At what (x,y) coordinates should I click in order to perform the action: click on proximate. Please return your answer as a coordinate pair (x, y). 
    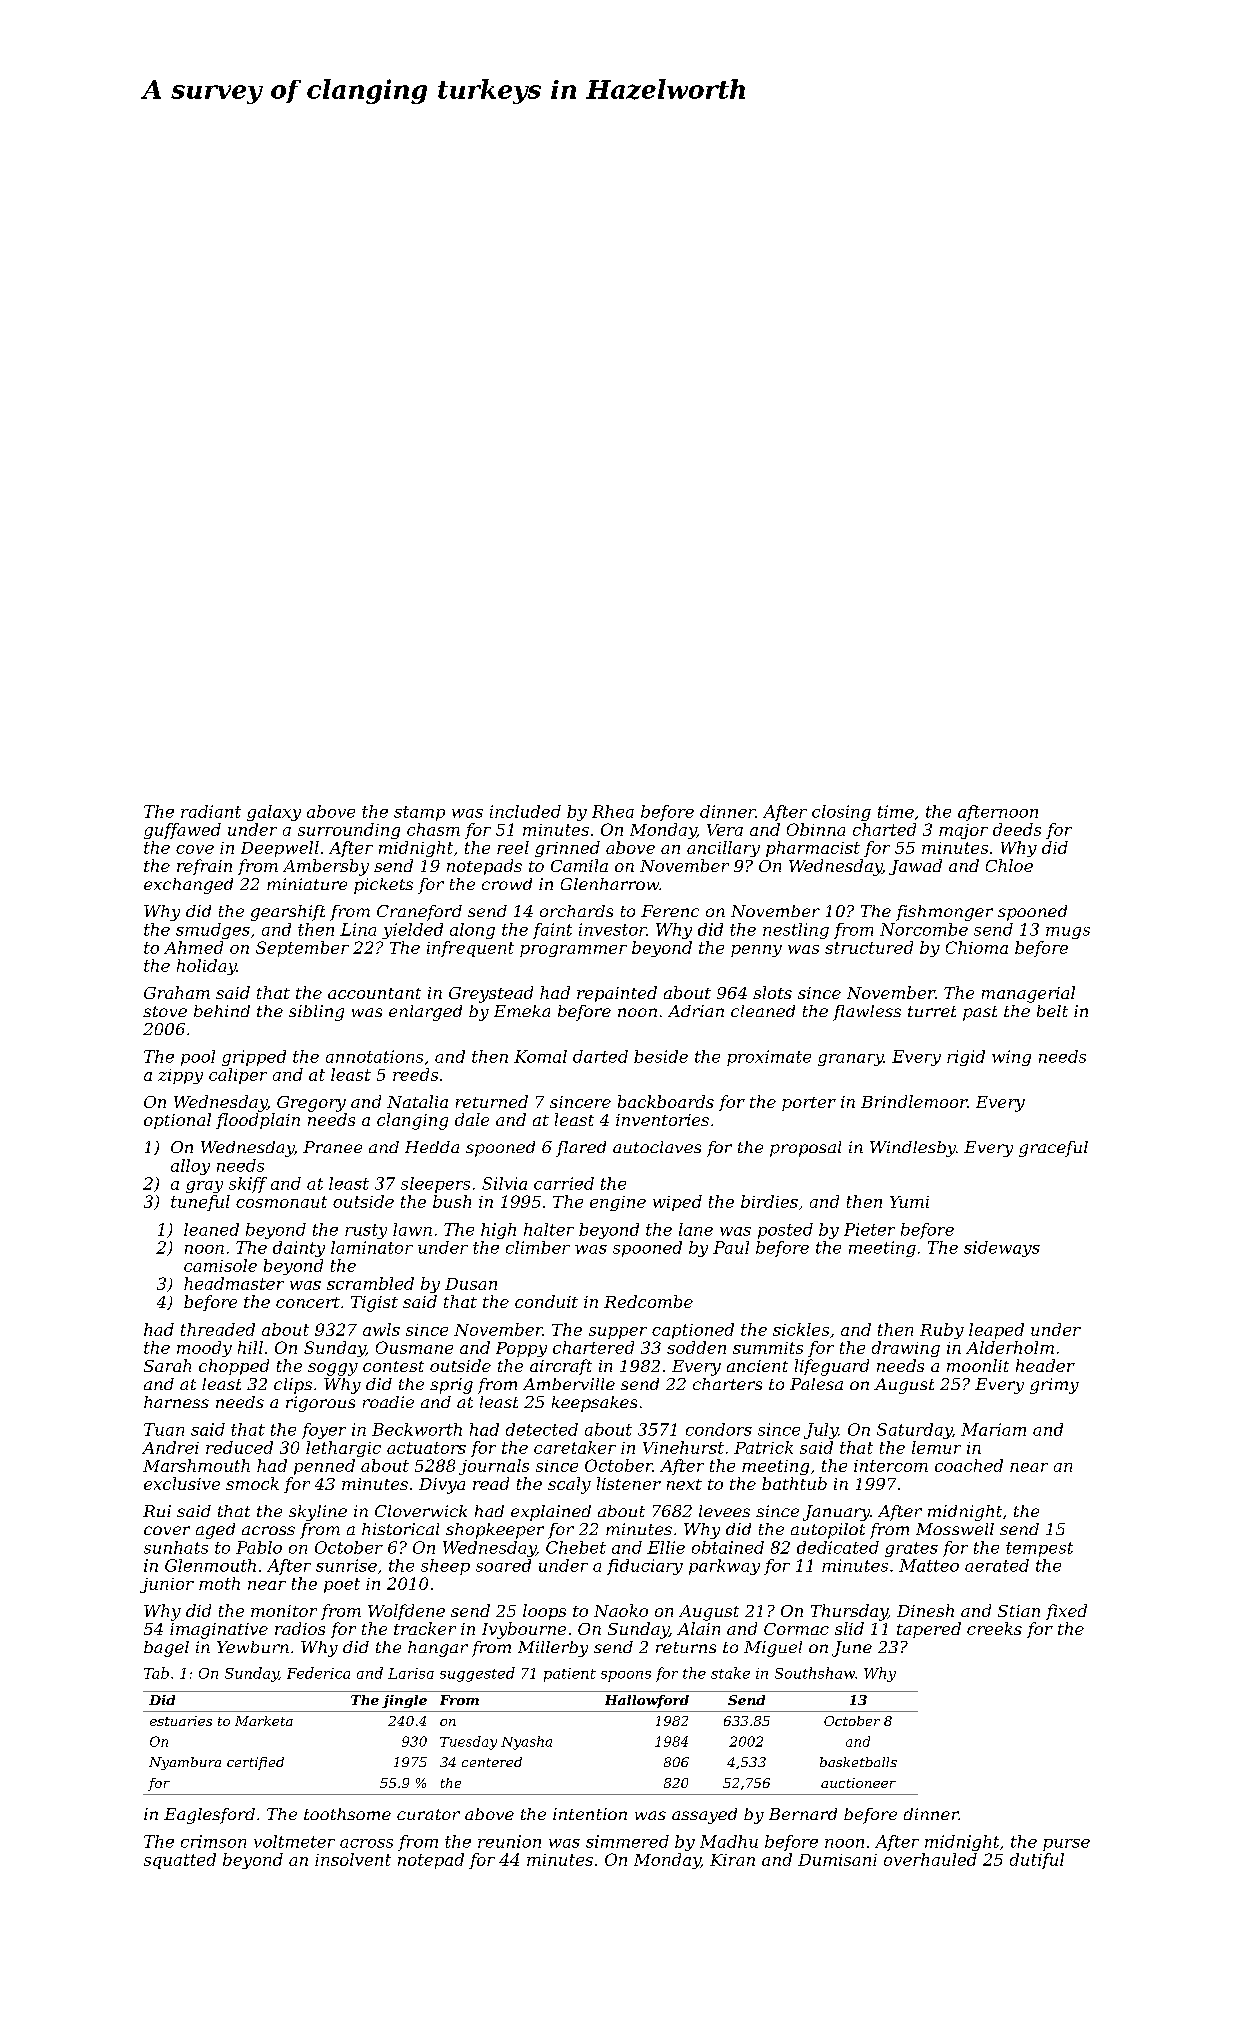
    Looking at the image, I should click on (769, 1058).
